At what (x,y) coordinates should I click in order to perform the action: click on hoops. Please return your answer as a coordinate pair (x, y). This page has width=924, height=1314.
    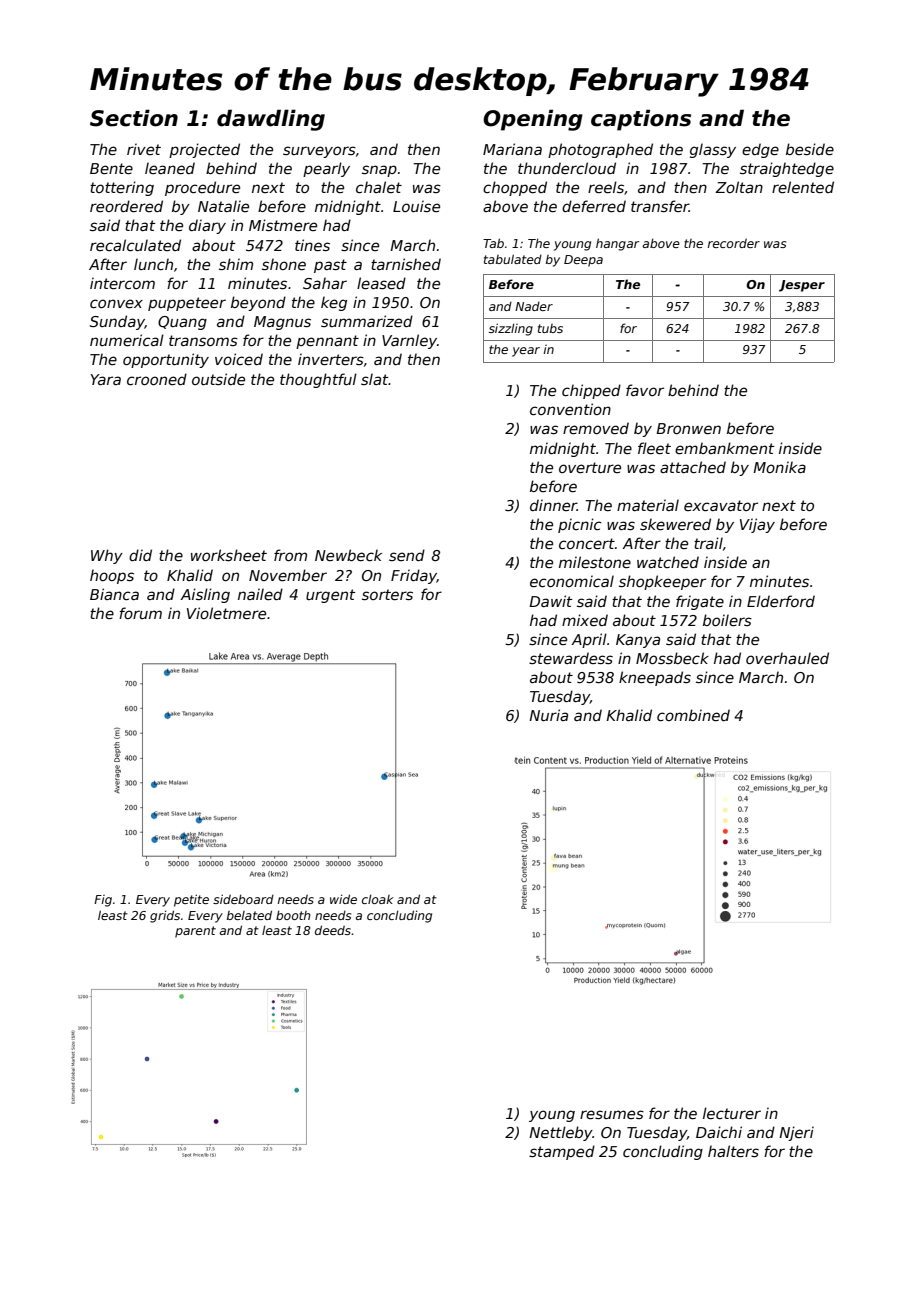
    Looking at the image, I should click on (112, 576).
